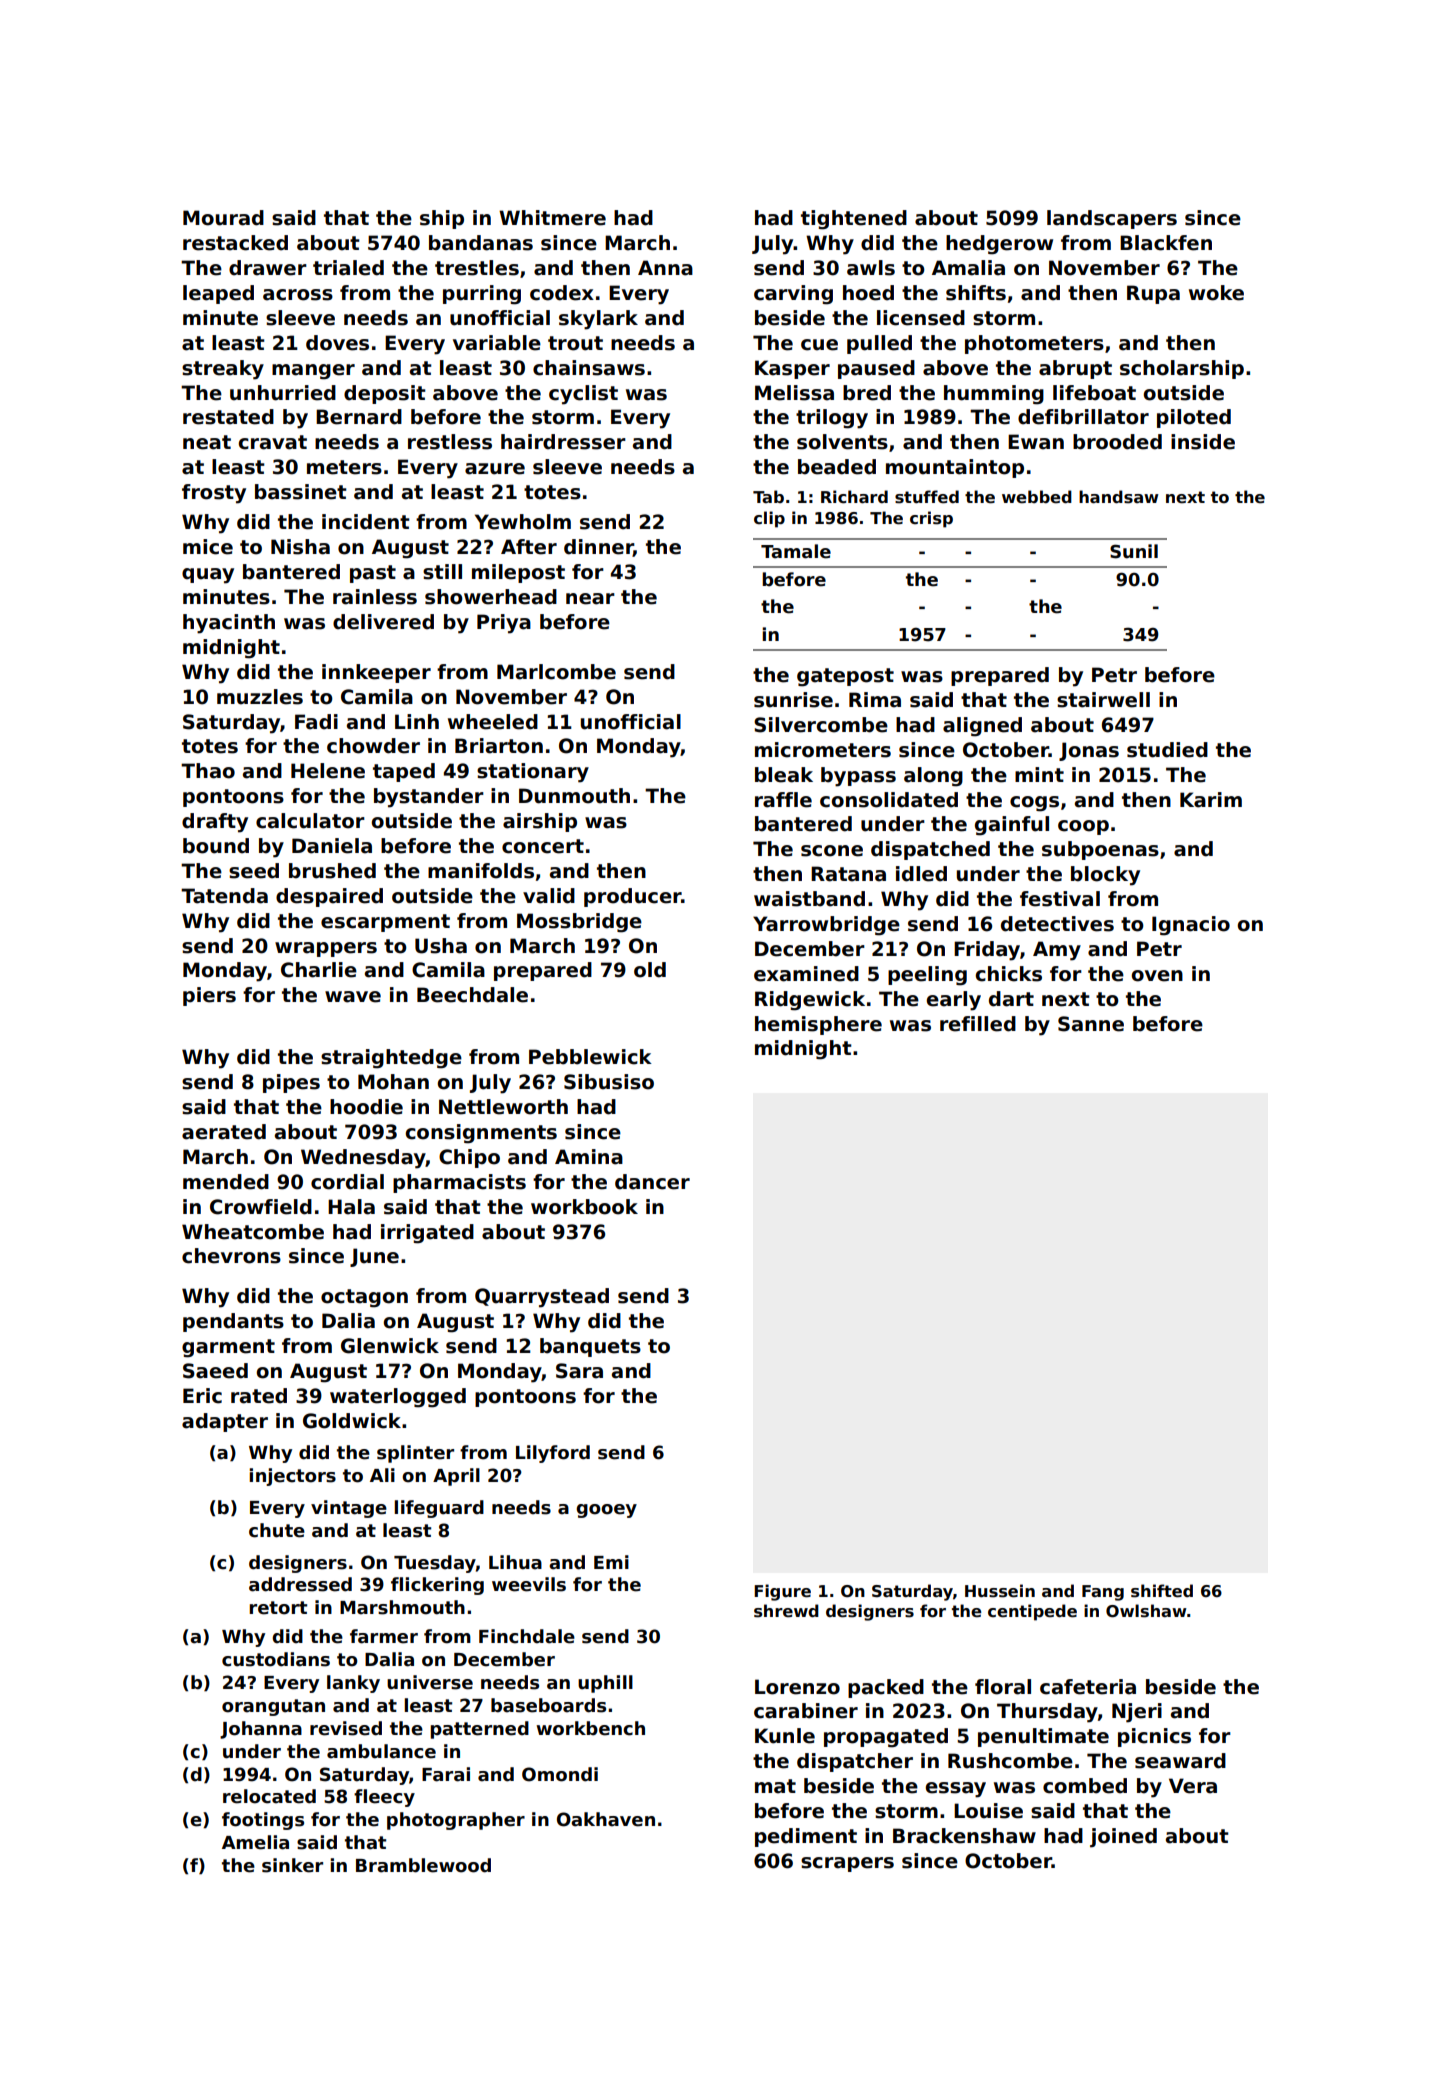 The height and width of the image is (2100, 1450). Describe the element at coordinates (549, 896) in the image. I see `valid` at that location.
